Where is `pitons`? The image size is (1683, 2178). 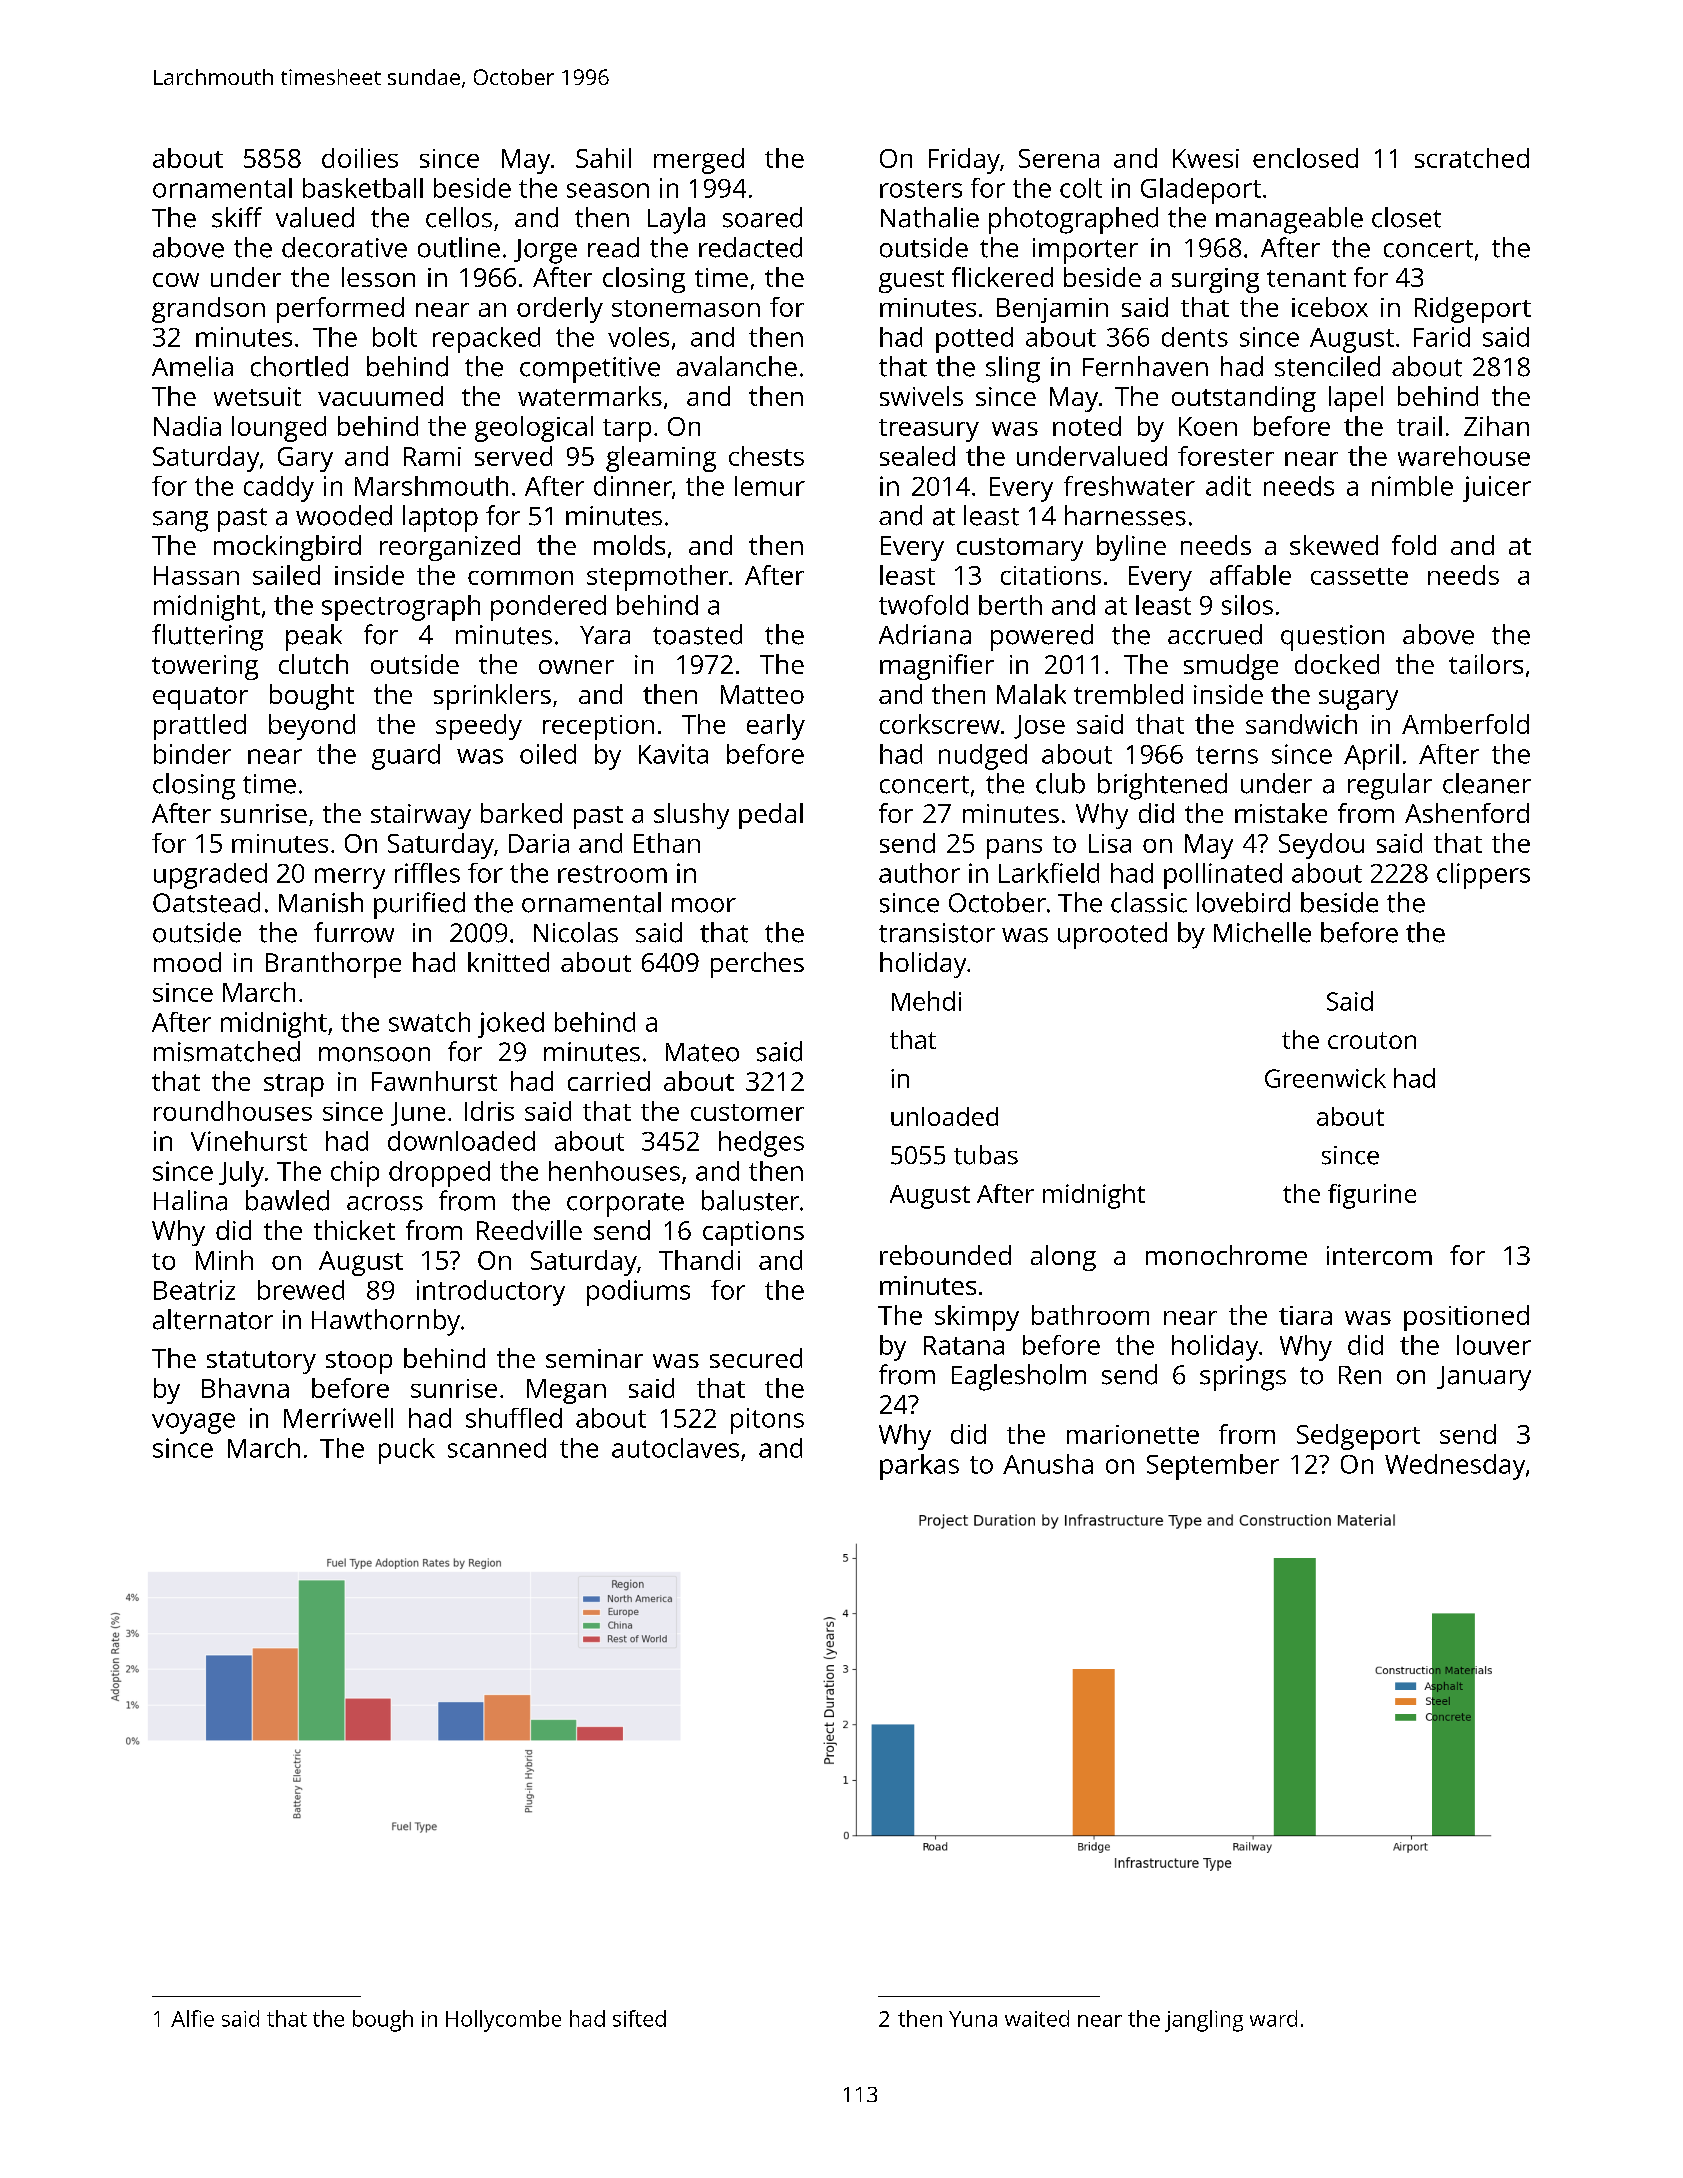 pitons is located at coordinates (767, 1421).
